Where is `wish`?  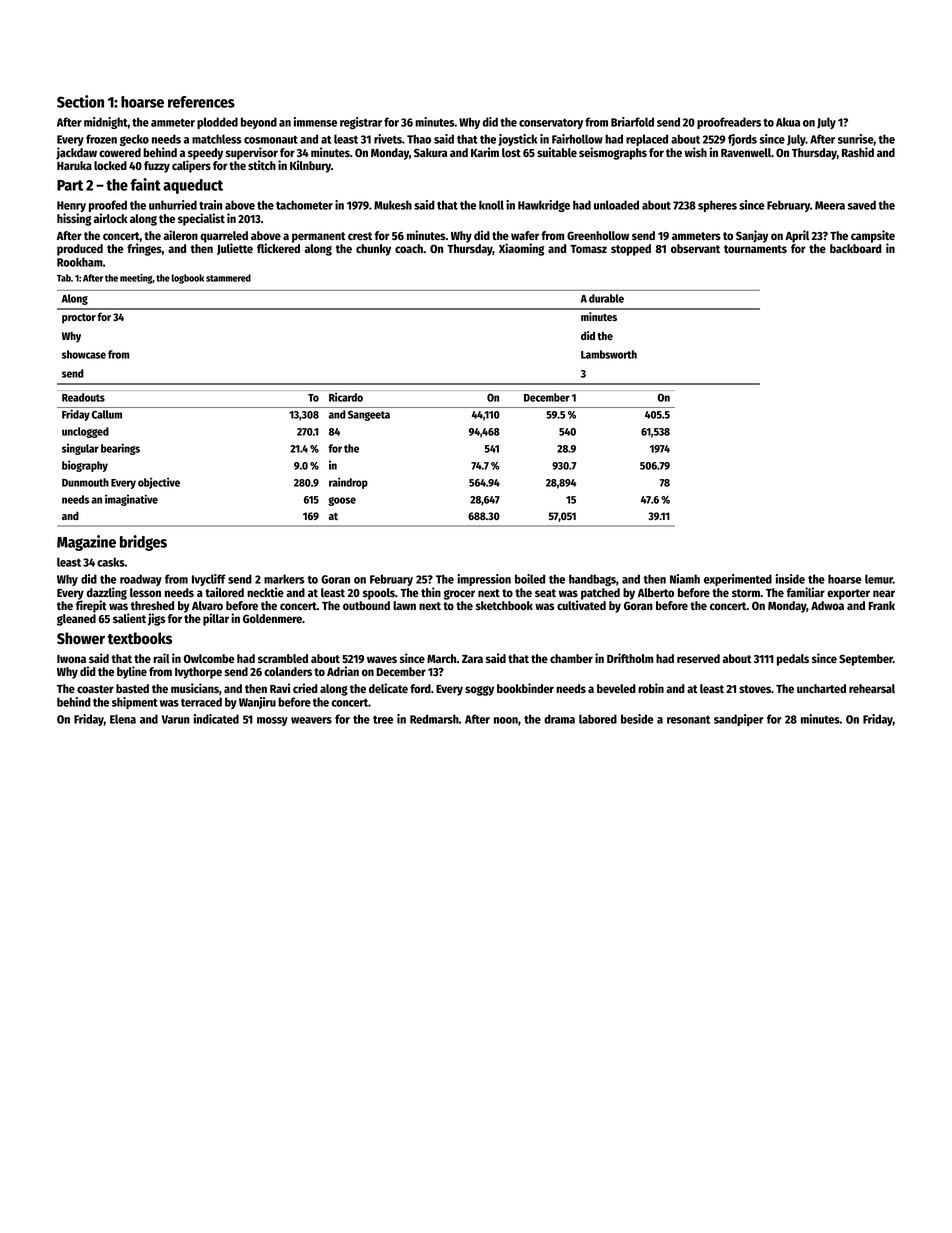 wish is located at coordinates (695, 152).
